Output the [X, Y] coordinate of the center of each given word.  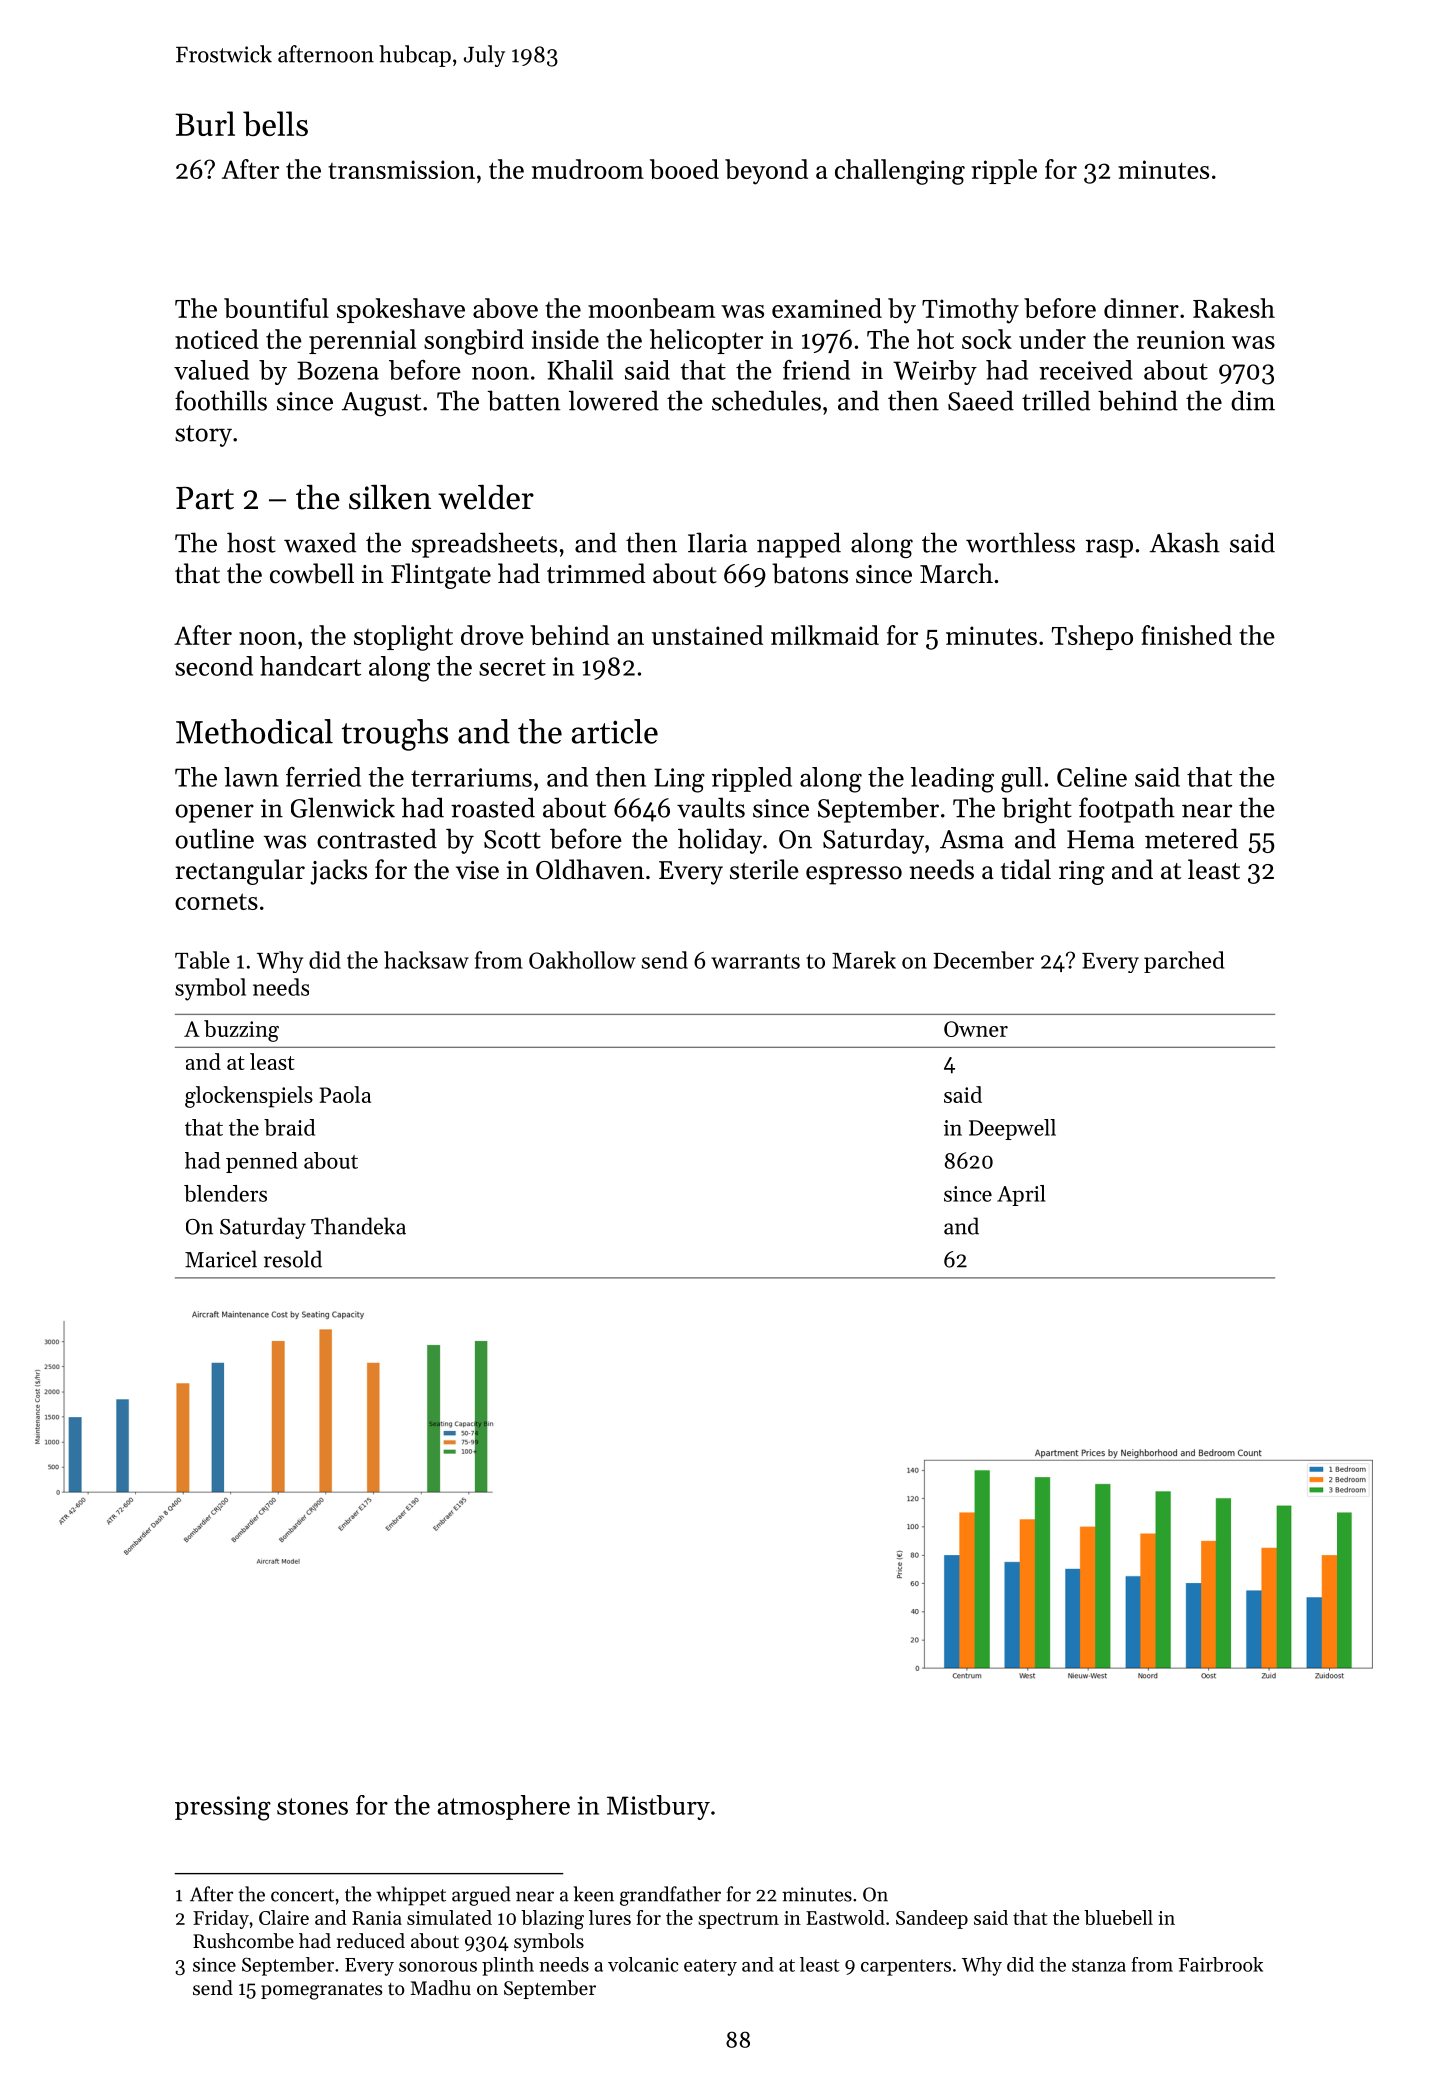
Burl [205, 123]
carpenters [906, 1967]
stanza [1099, 1965]
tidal [1026, 869]
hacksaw [426, 960]
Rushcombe [243, 1941]
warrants [755, 961]
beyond [766, 172]
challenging [900, 172]
